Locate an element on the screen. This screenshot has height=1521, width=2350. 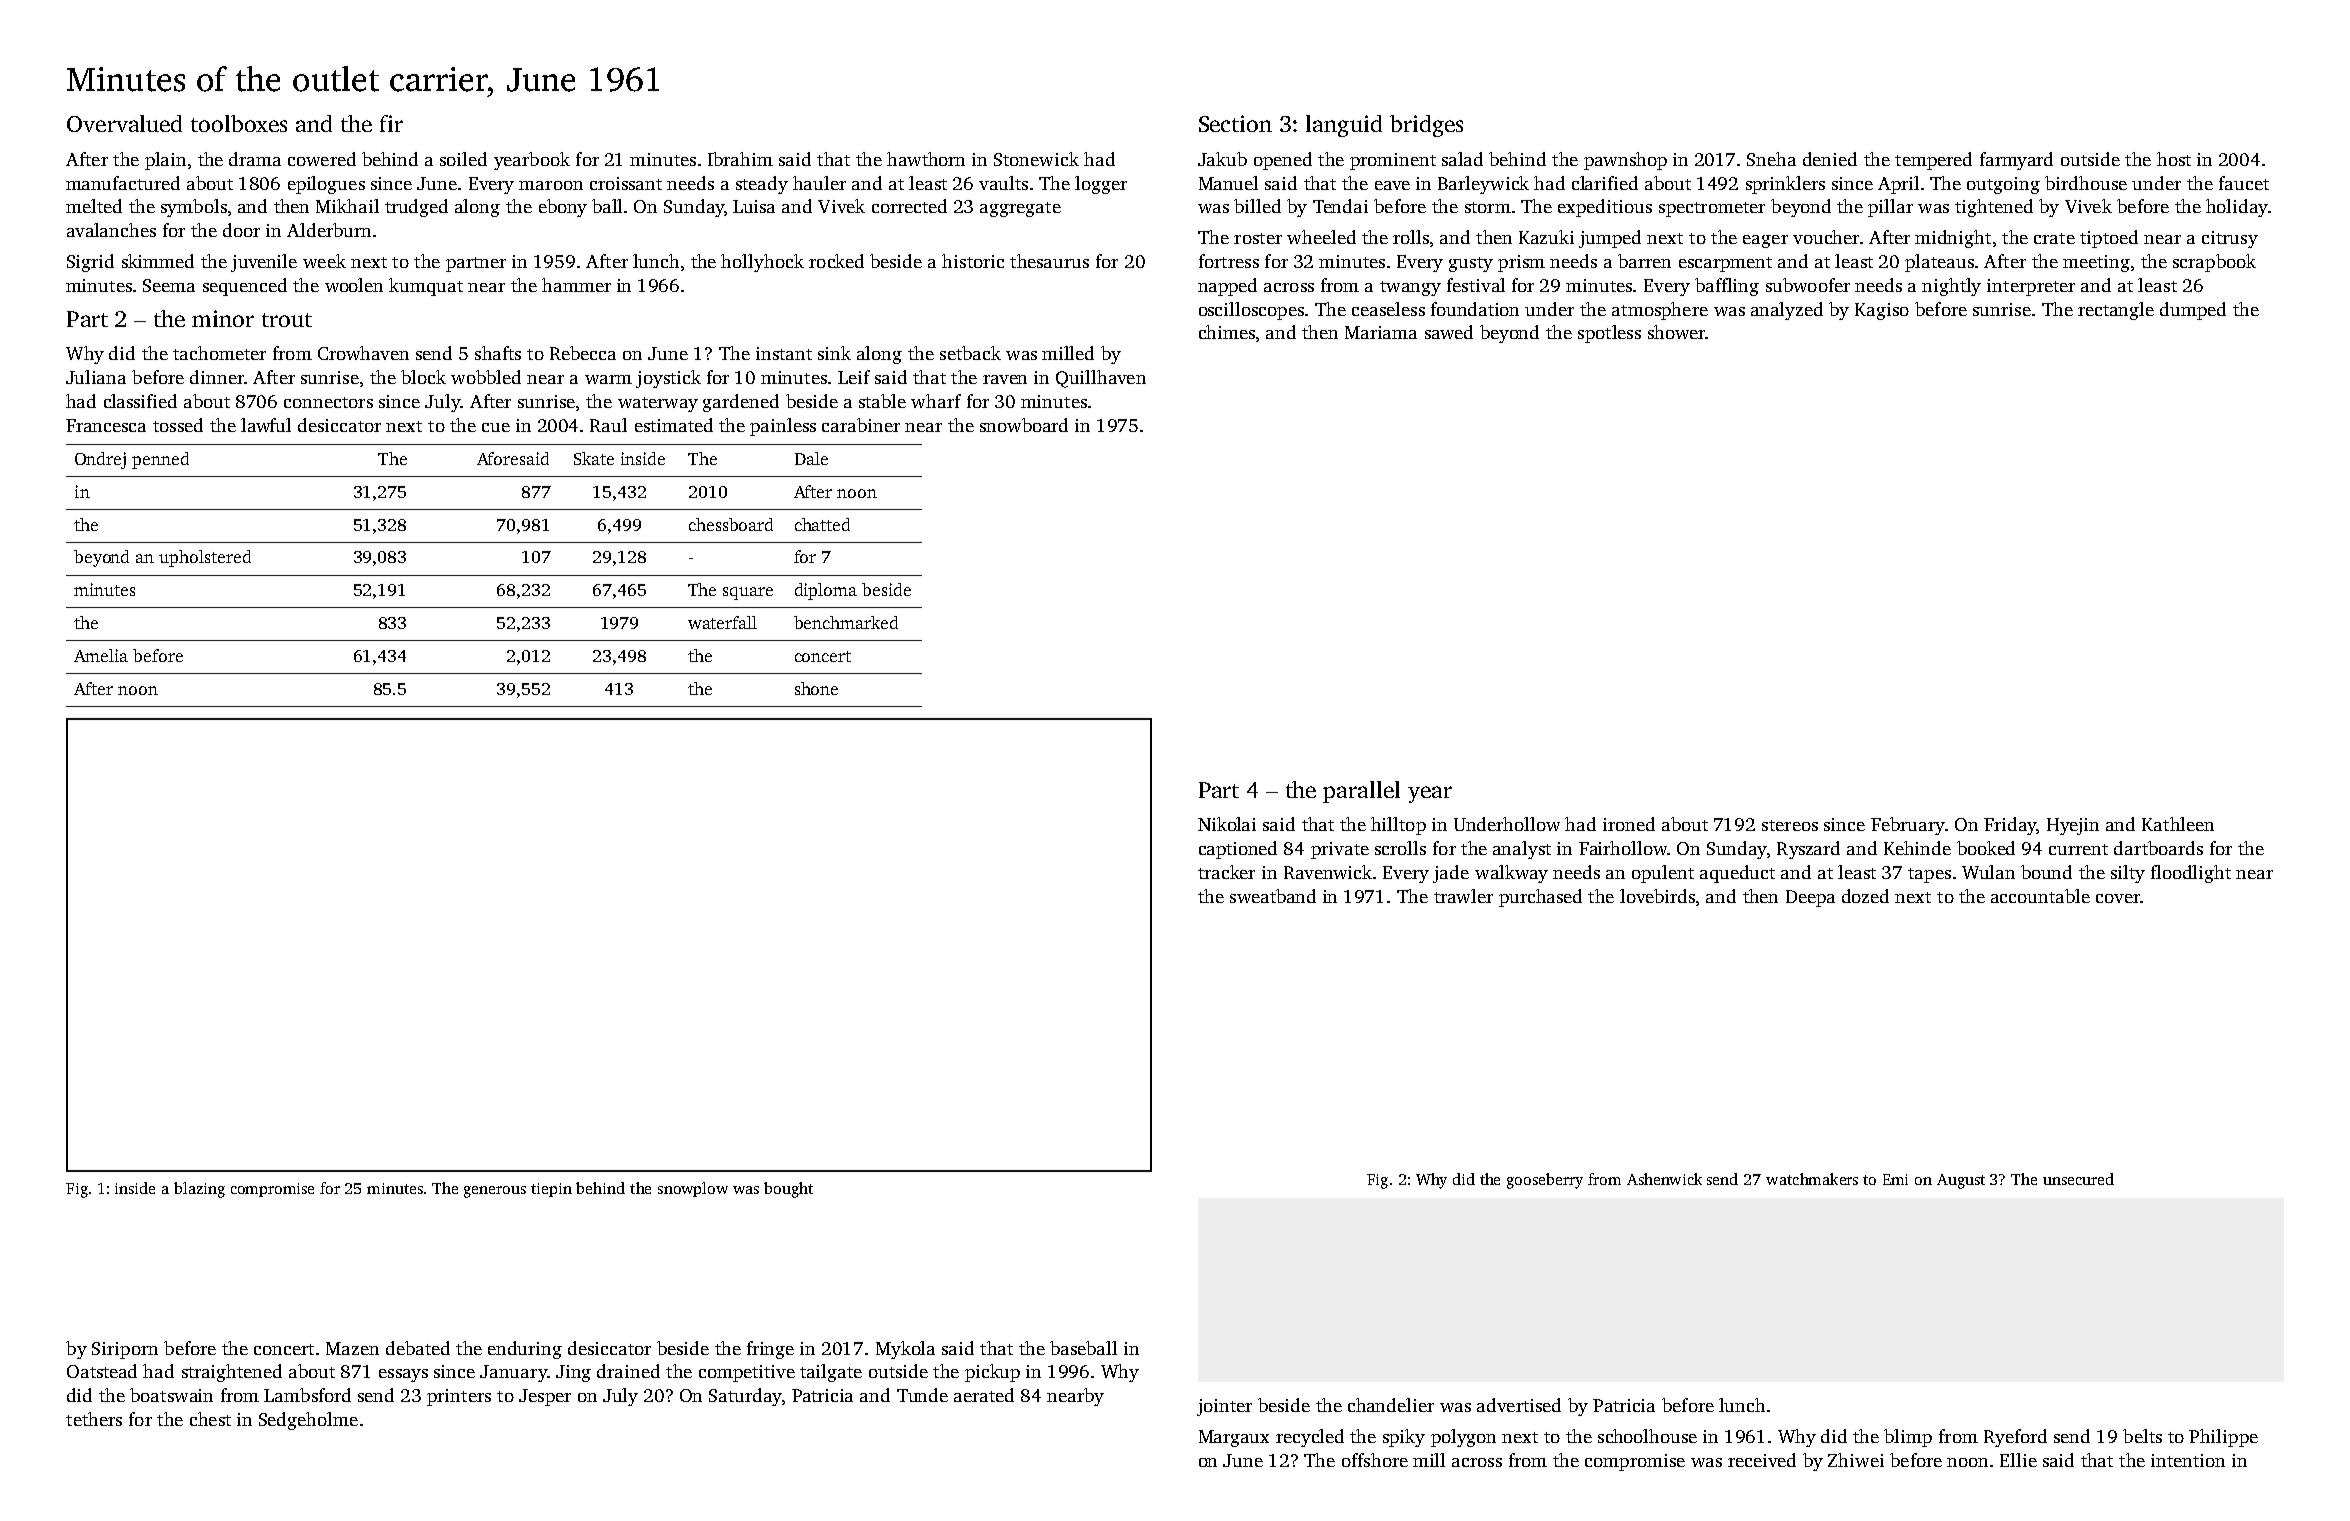
Hyejin is located at coordinates (2073, 826).
